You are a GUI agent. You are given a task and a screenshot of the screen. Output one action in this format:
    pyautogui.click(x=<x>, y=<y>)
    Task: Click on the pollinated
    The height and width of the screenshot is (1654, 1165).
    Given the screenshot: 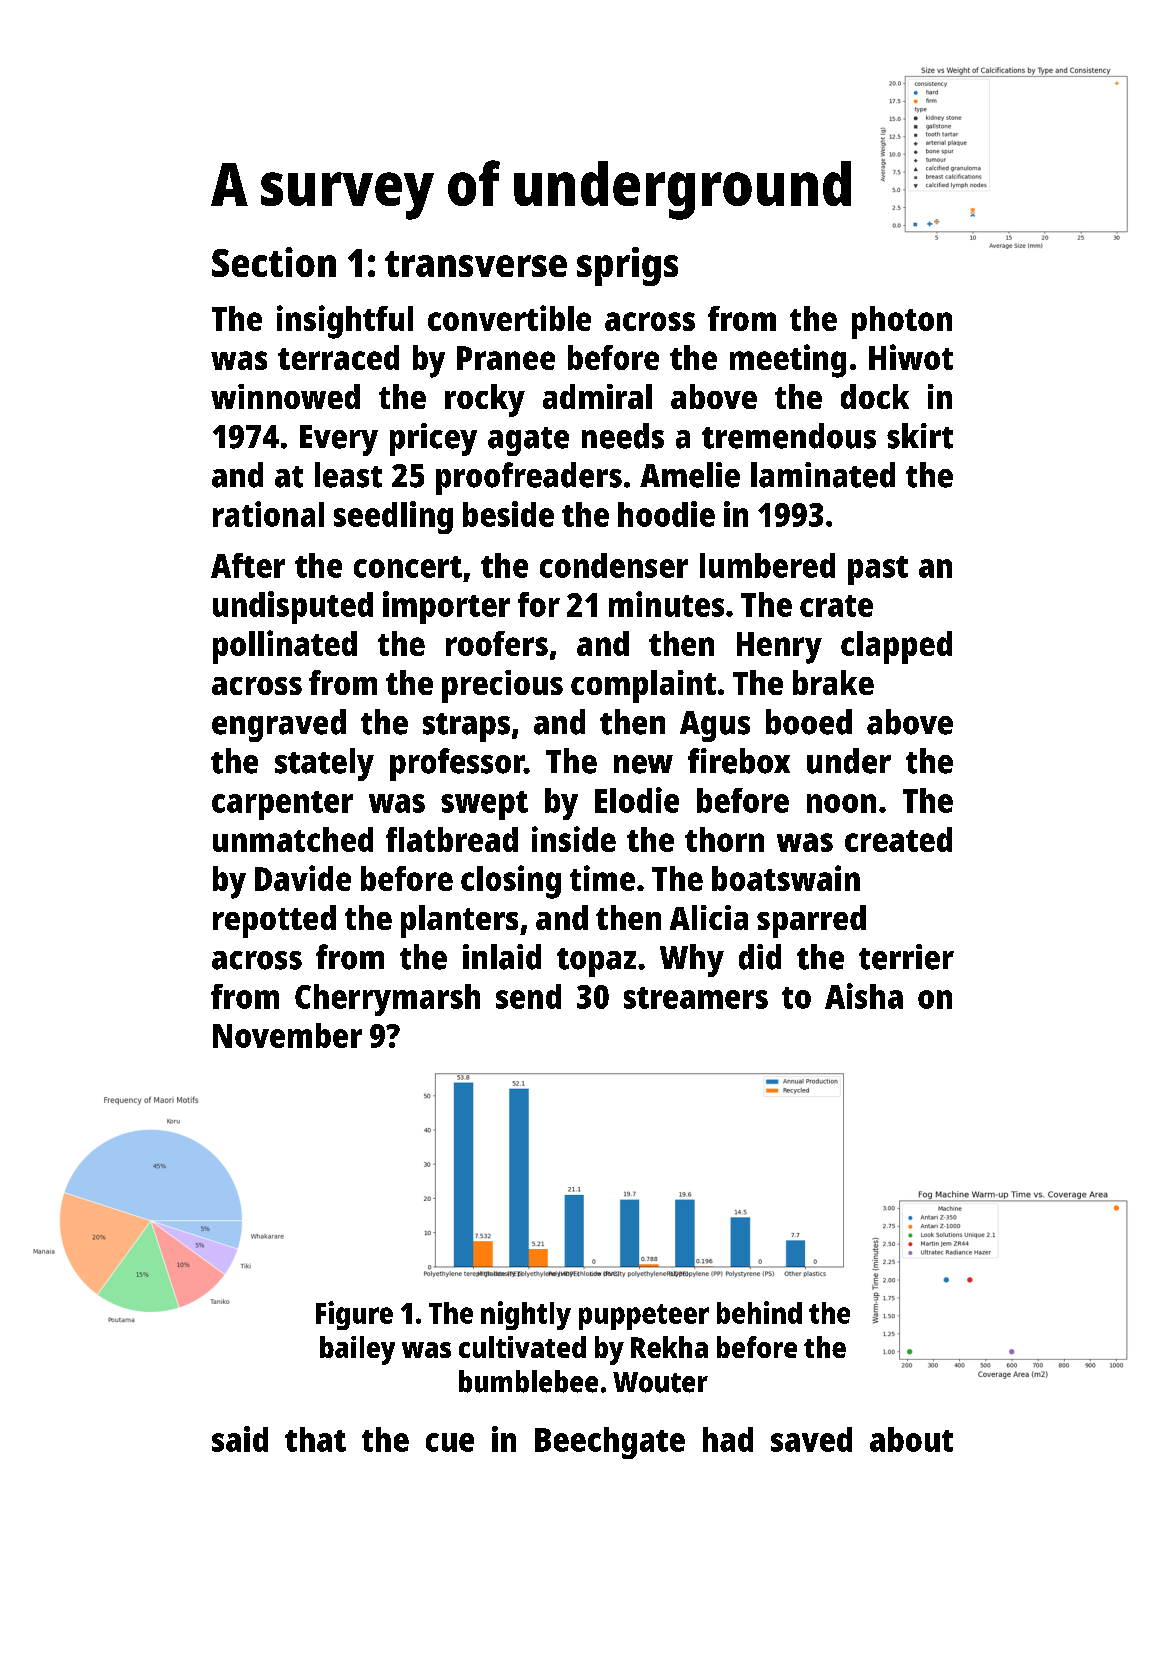 What is the action you would take?
    pyautogui.click(x=285, y=647)
